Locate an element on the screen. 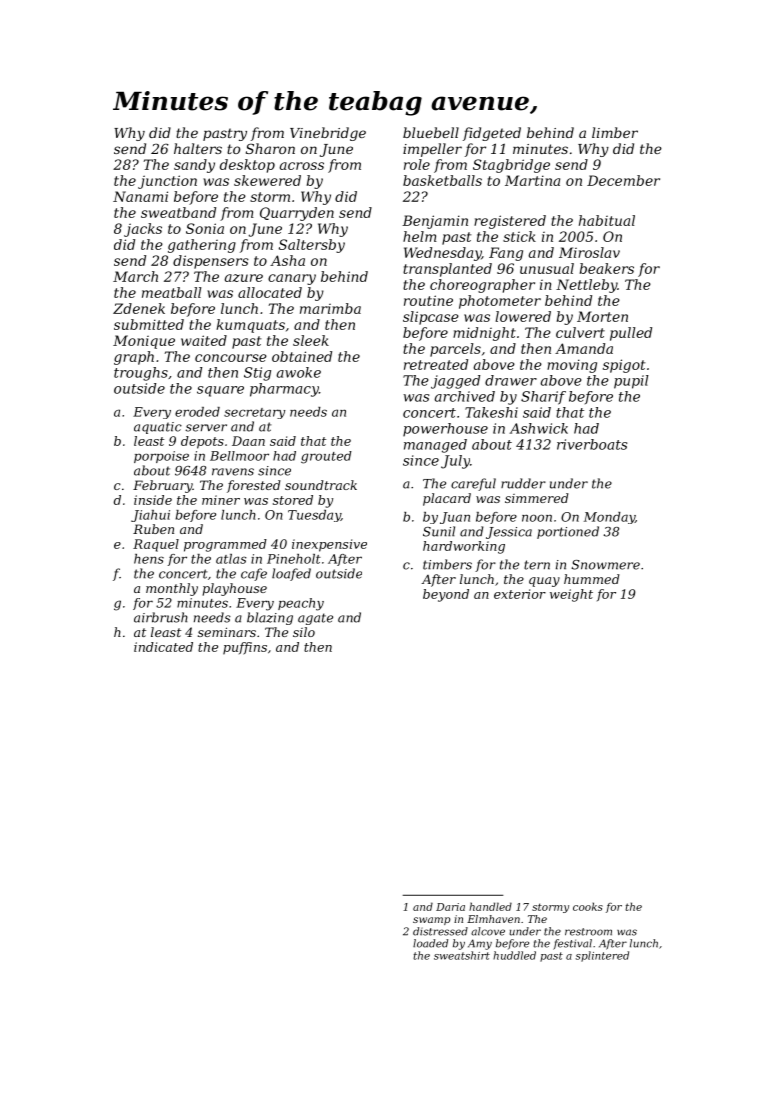 Image resolution: width=777 pixels, height=1103 pixels. swamp is located at coordinates (431, 921).
